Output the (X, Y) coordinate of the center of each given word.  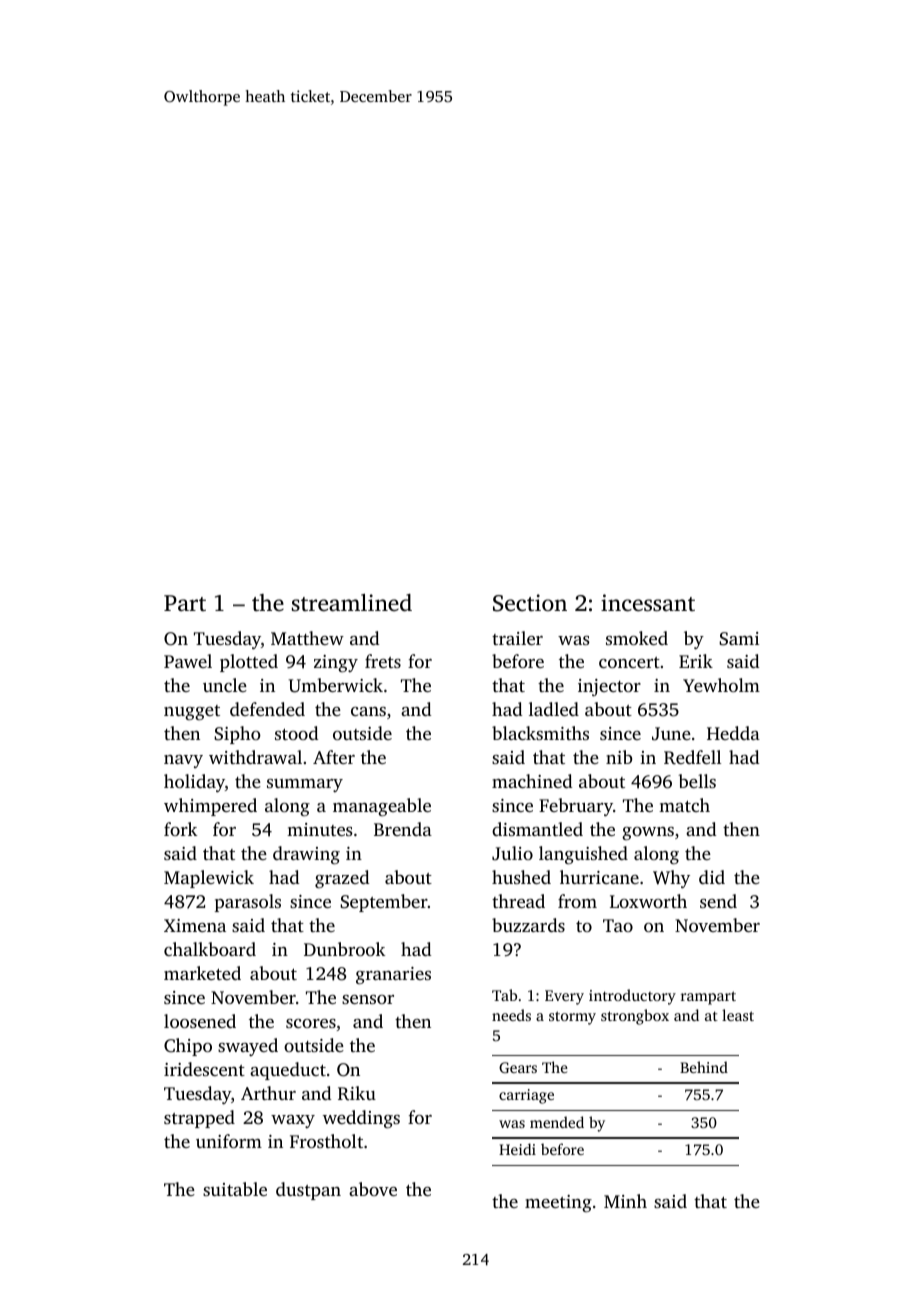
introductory (632, 997)
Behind (704, 1067)
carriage (526, 1096)
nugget (192, 712)
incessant (648, 603)
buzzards (528, 925)
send (718, 901)
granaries (393, 976)
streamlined (352, 603)
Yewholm (721, 685)
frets (383, 661)
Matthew (307, 638)
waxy (293, 1121)
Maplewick (209, 879)
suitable (235, 1189)
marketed (202, 973)
